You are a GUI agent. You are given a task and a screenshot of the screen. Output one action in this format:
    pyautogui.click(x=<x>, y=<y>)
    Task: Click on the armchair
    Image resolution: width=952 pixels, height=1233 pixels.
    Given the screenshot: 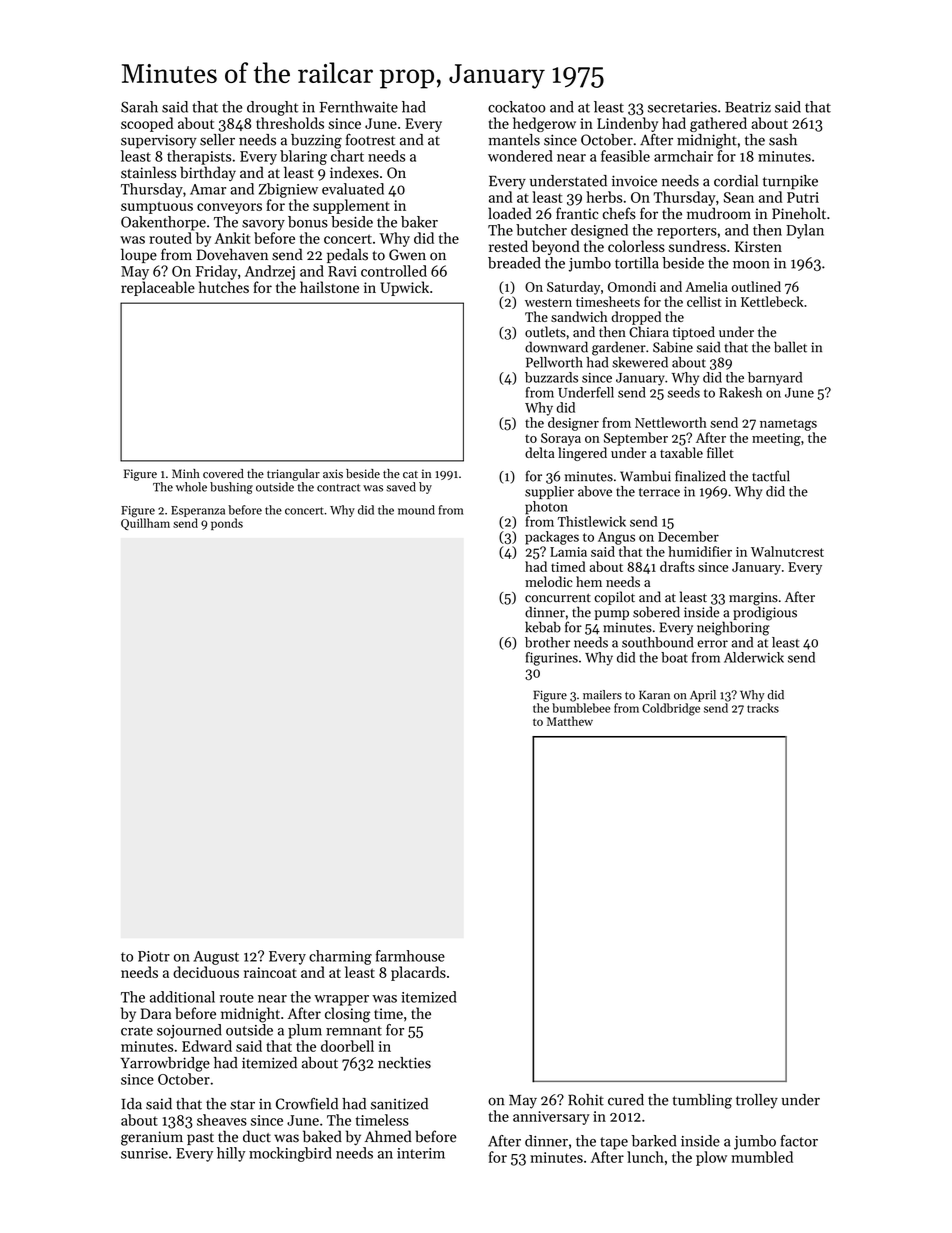 What is the action you would take?
    pyautogui.click(x=683, y=156)
